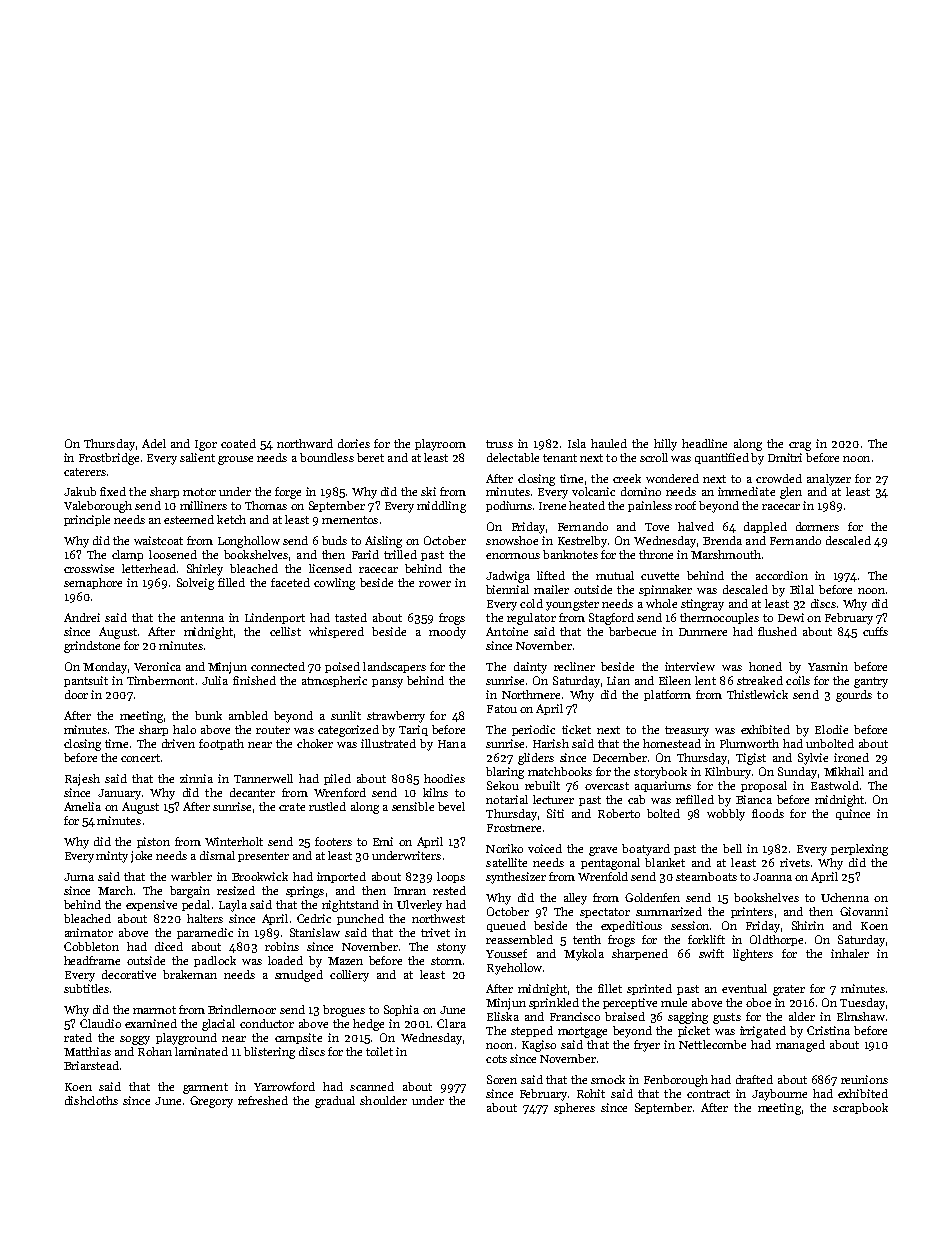  What do you see at coordinates (504, 848) in the image?
I see `Noriko` at bounding box center [504, 848].
